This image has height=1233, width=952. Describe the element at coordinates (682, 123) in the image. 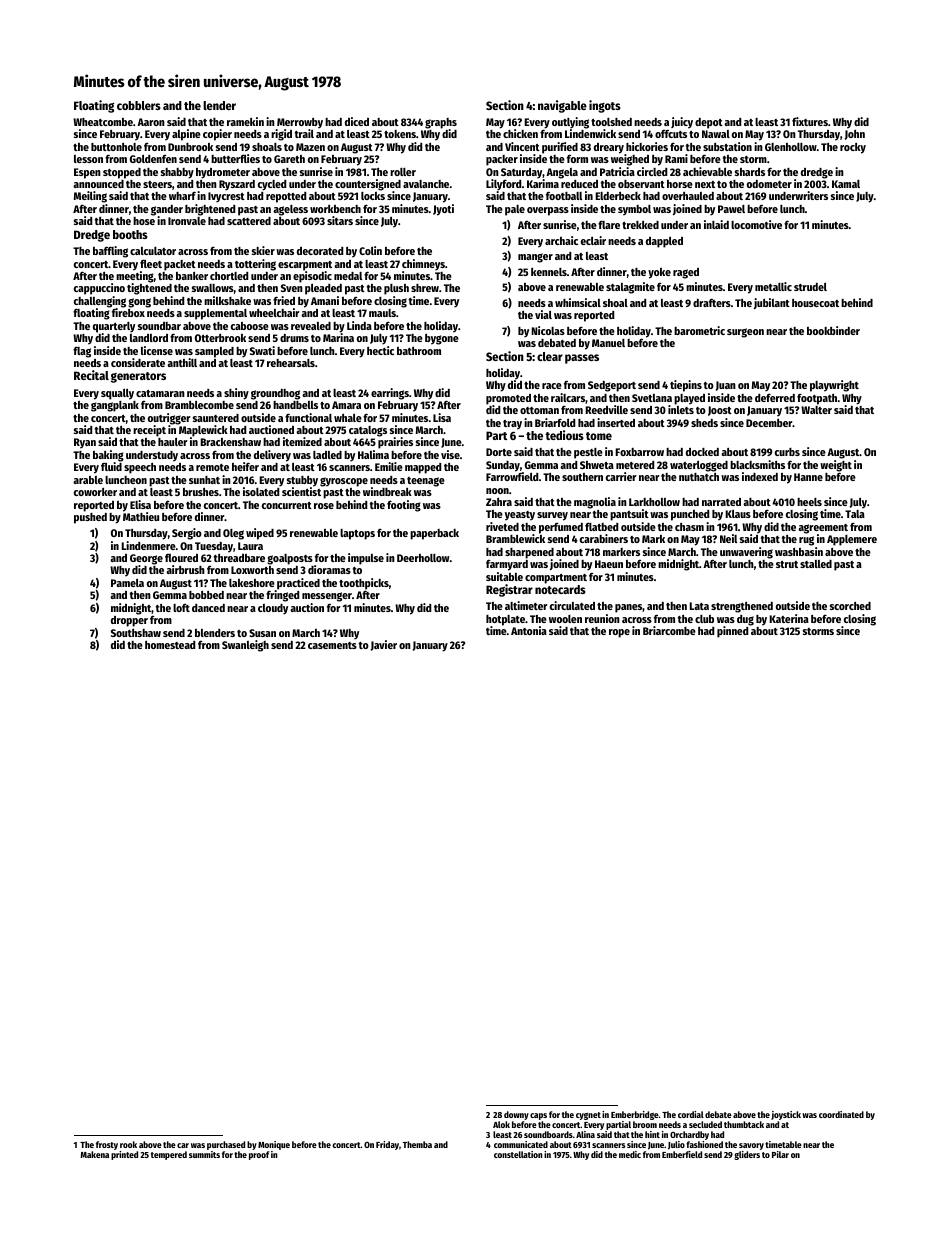

I see `juicy` at that location.
